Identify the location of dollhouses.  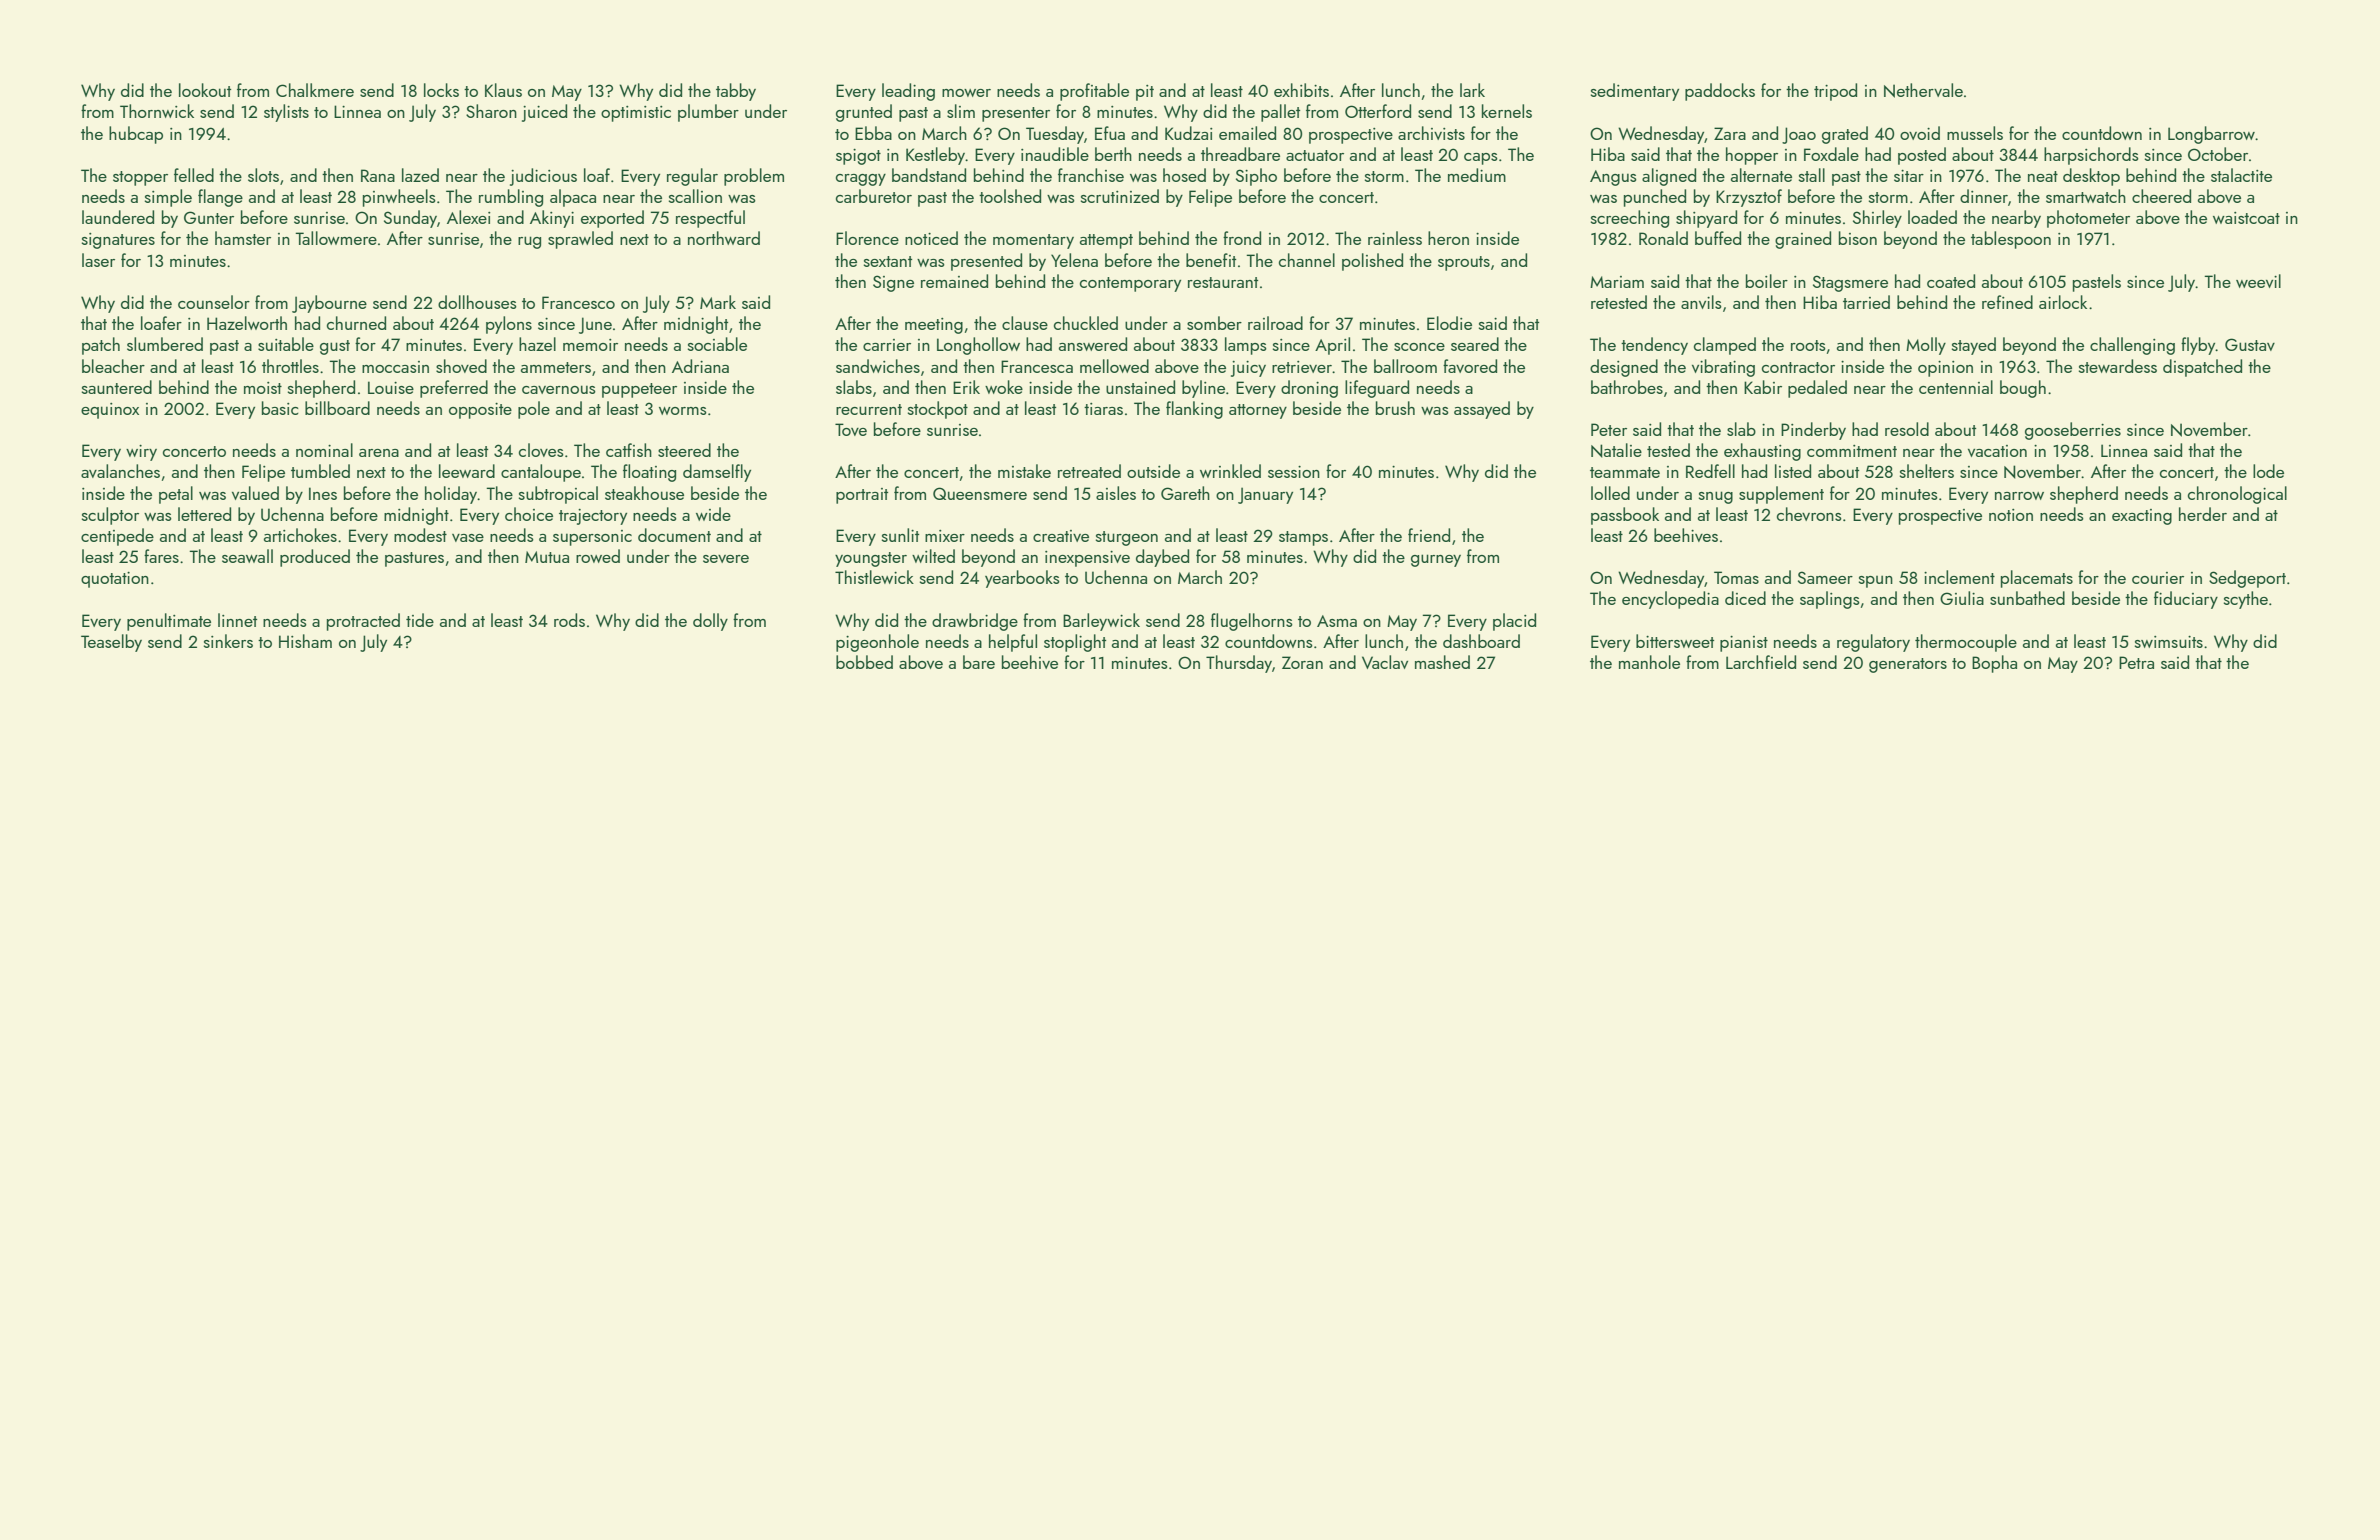
(477, 302).
